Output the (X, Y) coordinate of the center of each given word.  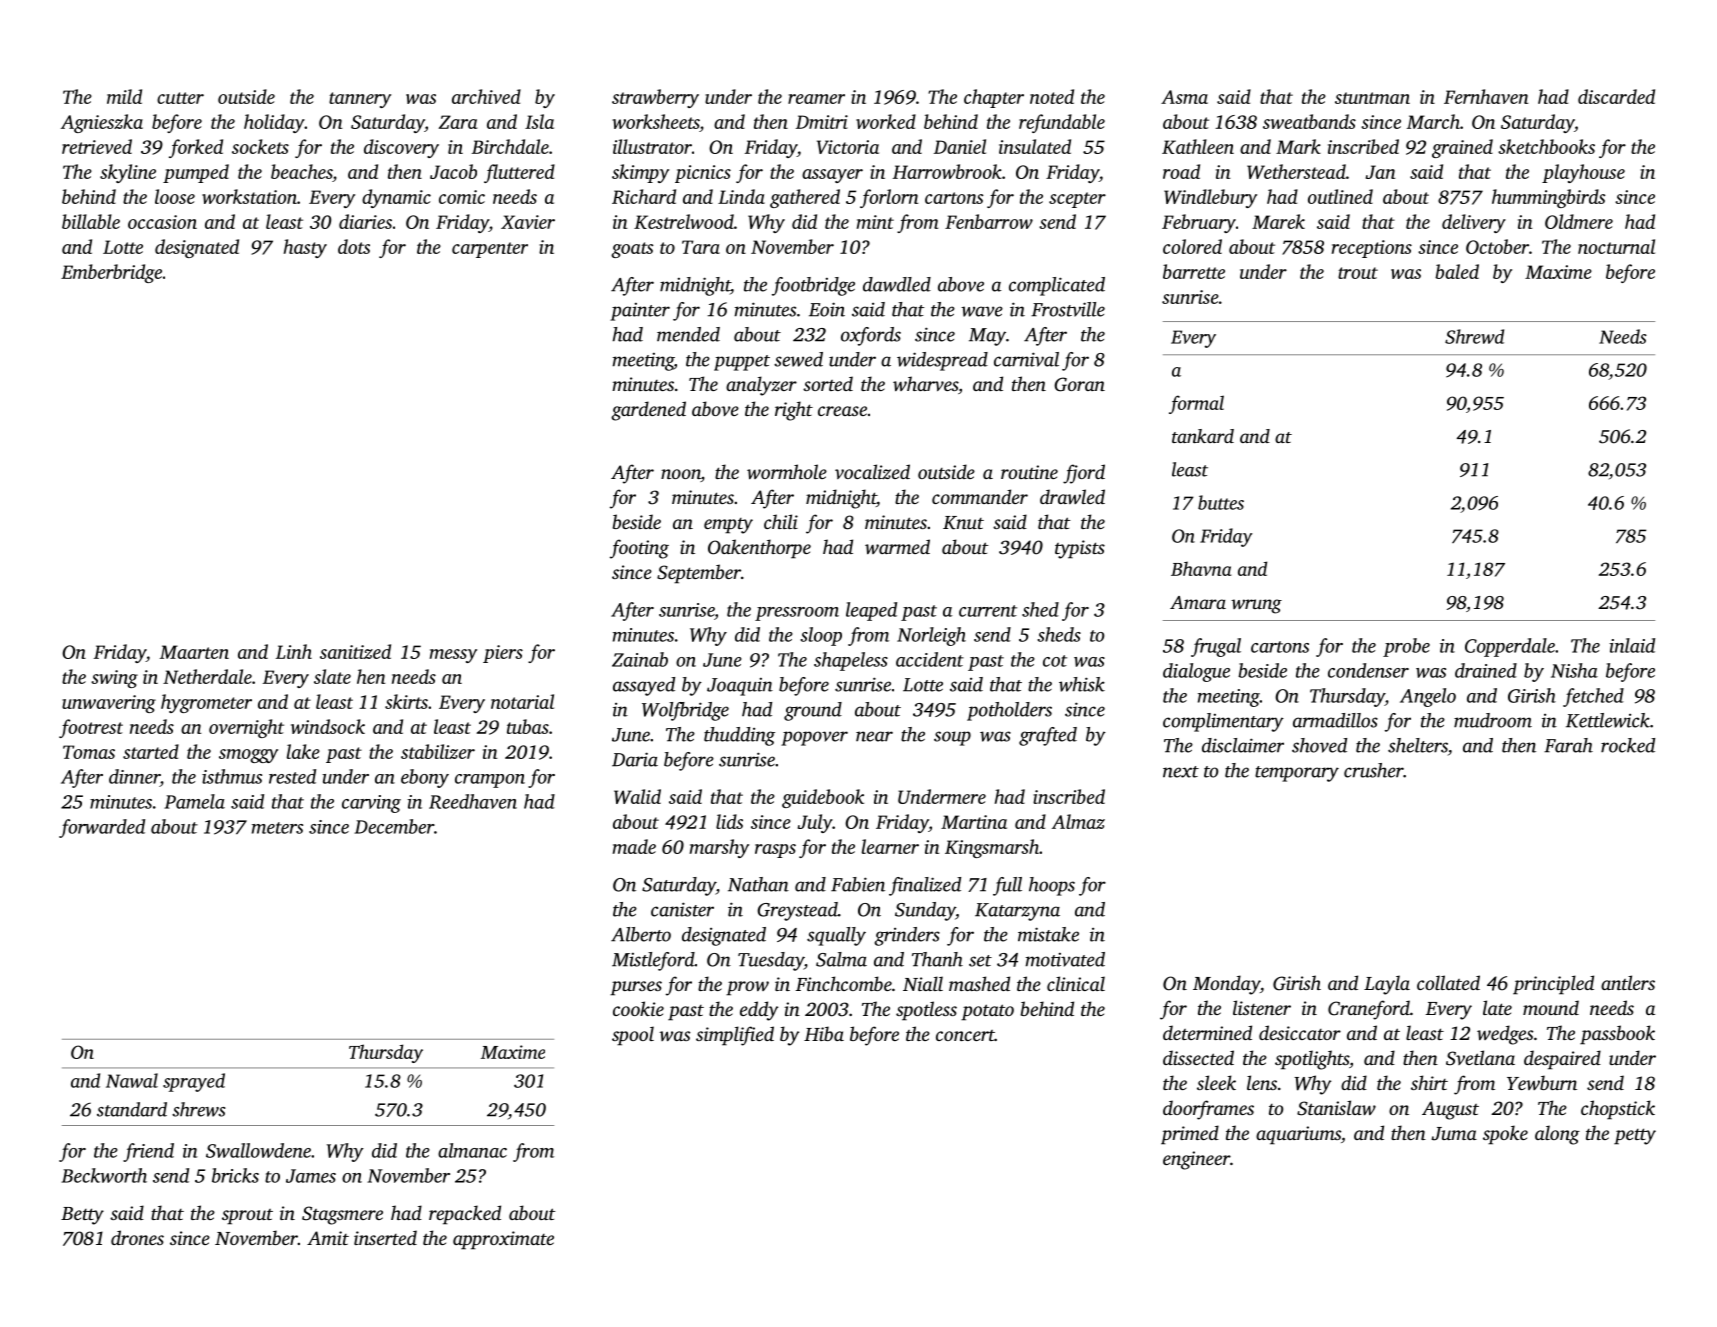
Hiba (824, 1033)
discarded (1616, 96)
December (394, 826)
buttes (1221, 502)
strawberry (655, 98)
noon (681, 475)
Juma (1454, 1134)
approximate (503, 1240)
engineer (1196, 1160)
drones (137, 1237)
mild (124, 96)
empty (728, 526)
